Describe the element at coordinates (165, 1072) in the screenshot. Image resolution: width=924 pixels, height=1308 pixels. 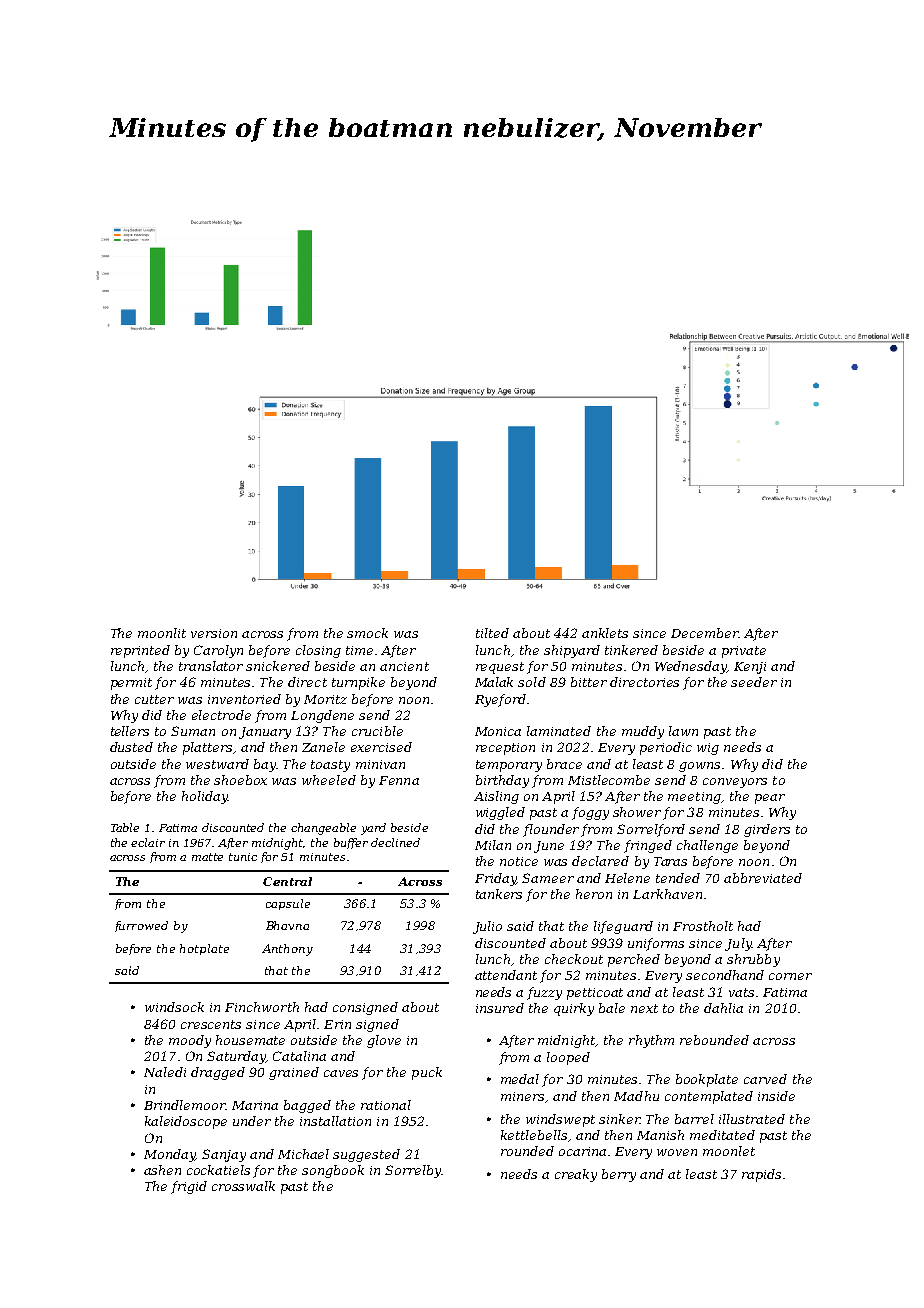
I see `Naledi` at that location.
